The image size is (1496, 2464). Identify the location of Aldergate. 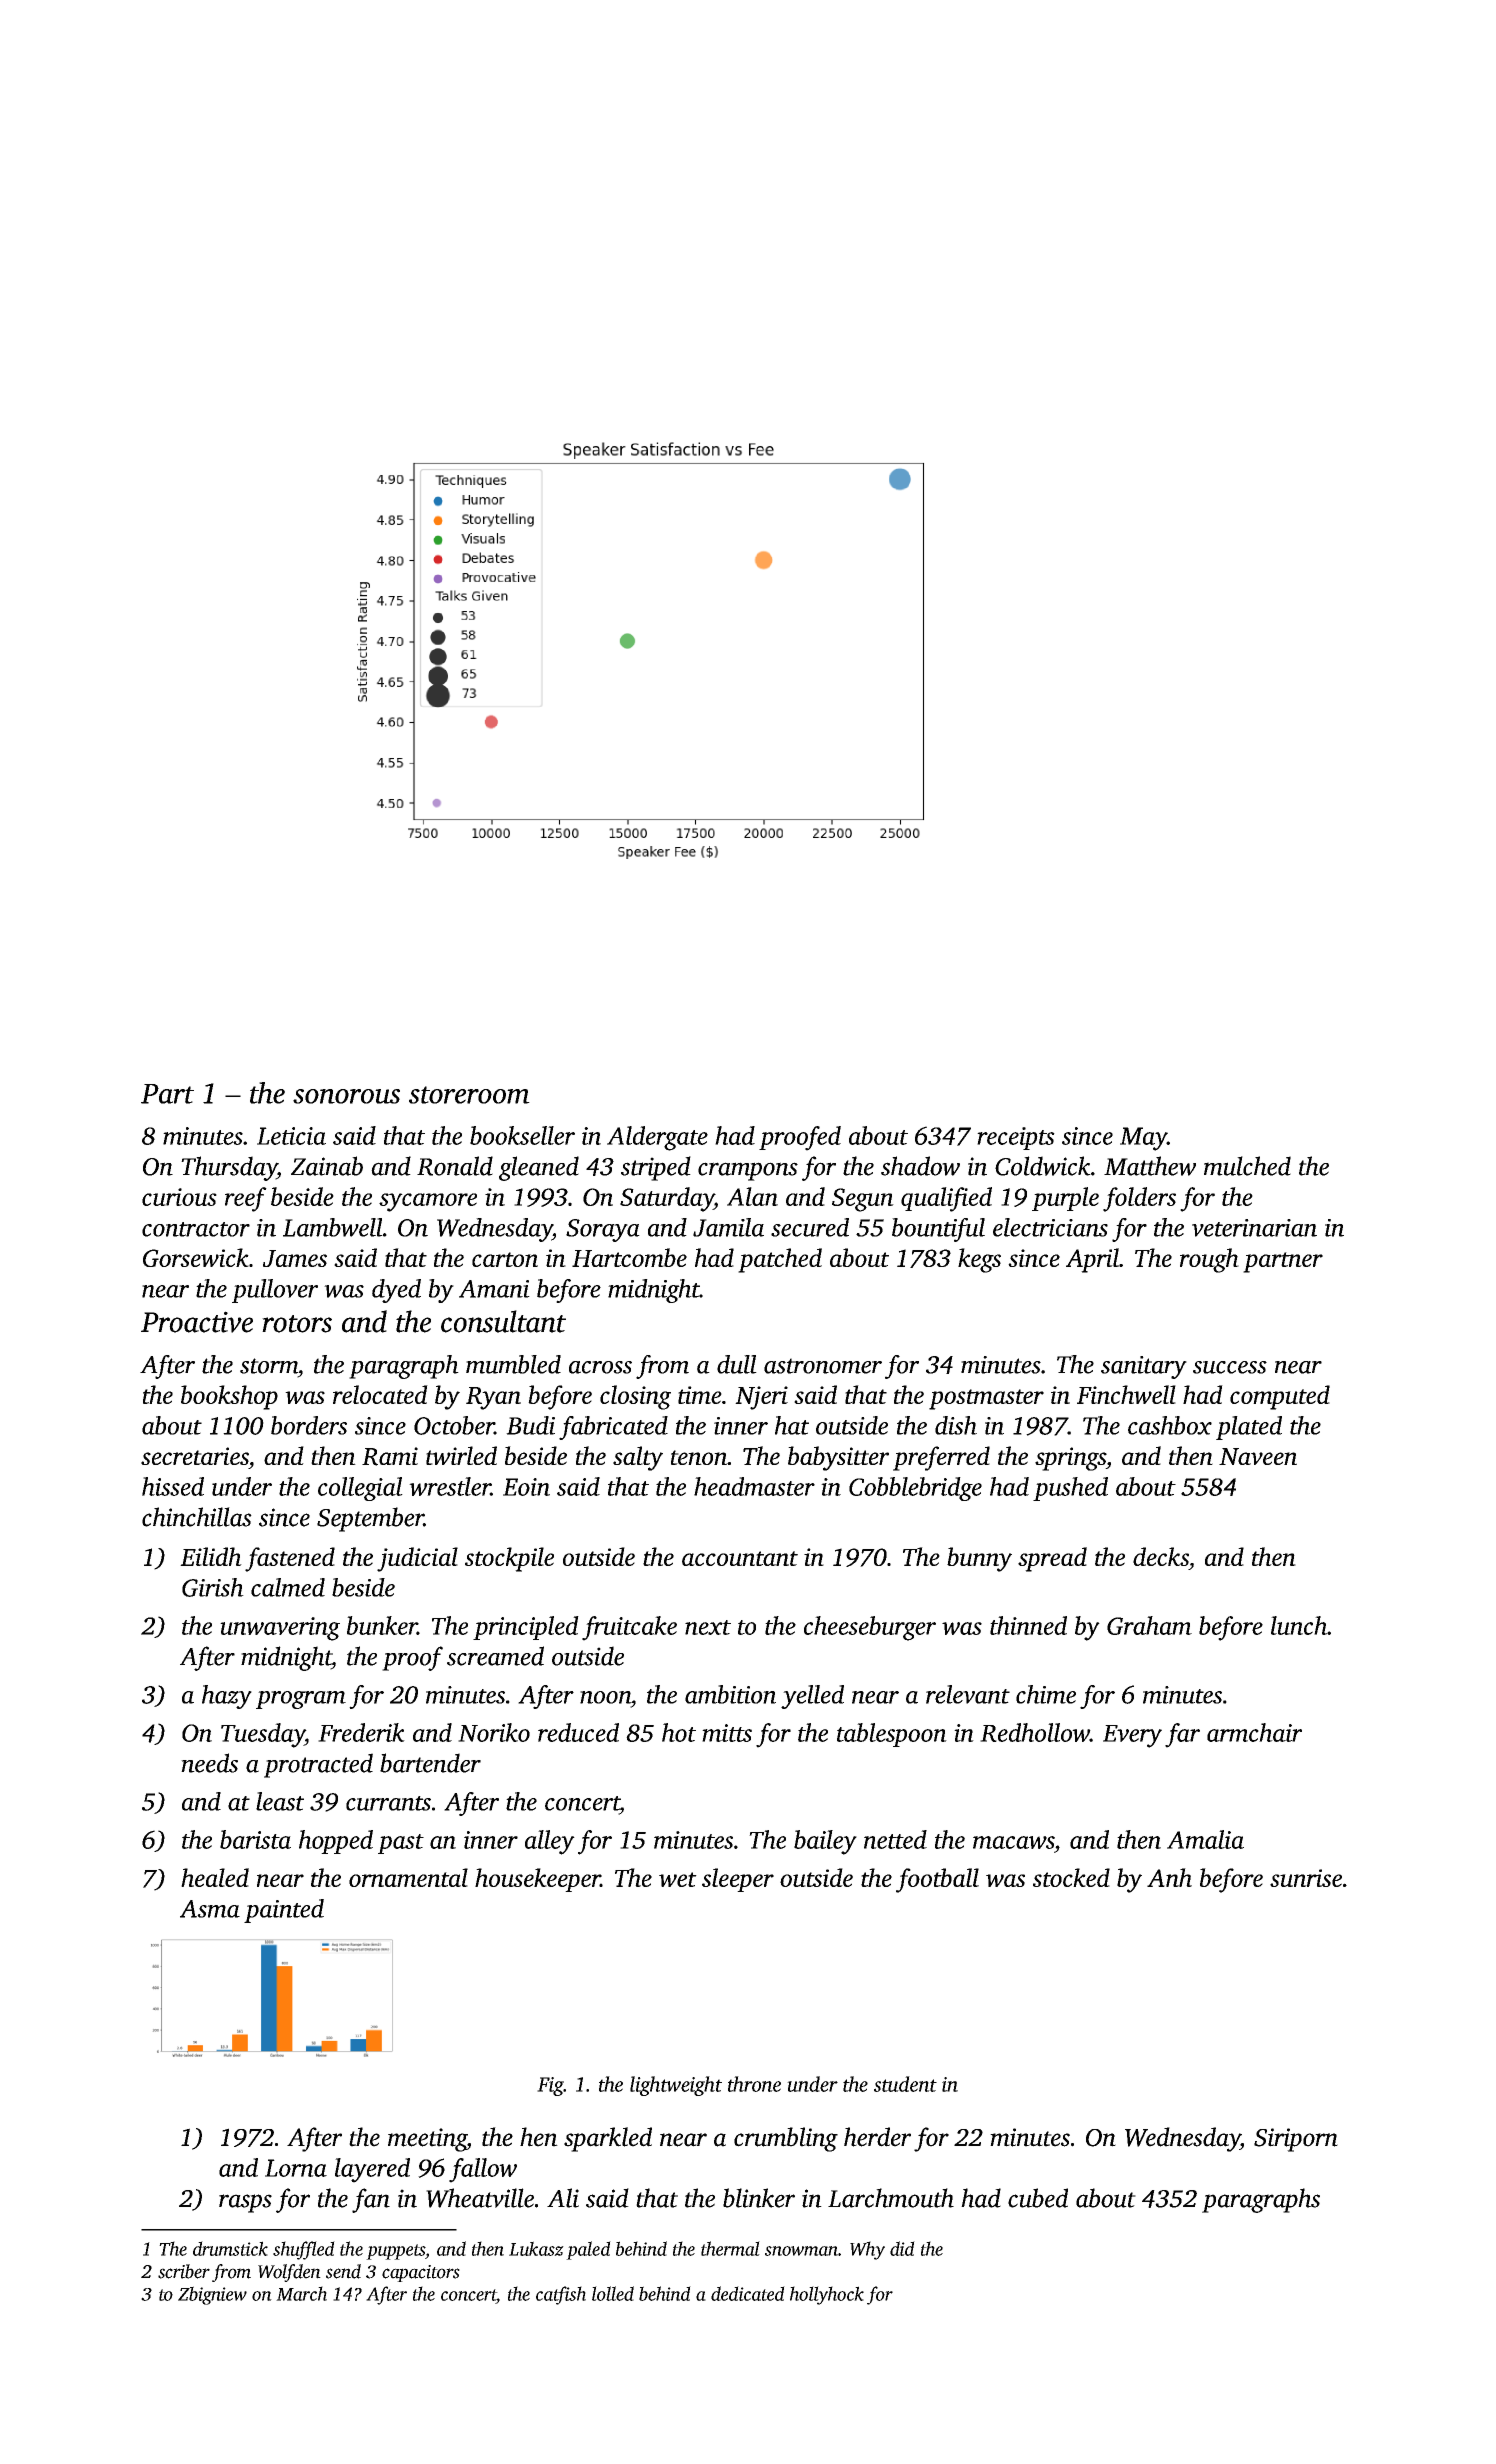
(657, 1138).
